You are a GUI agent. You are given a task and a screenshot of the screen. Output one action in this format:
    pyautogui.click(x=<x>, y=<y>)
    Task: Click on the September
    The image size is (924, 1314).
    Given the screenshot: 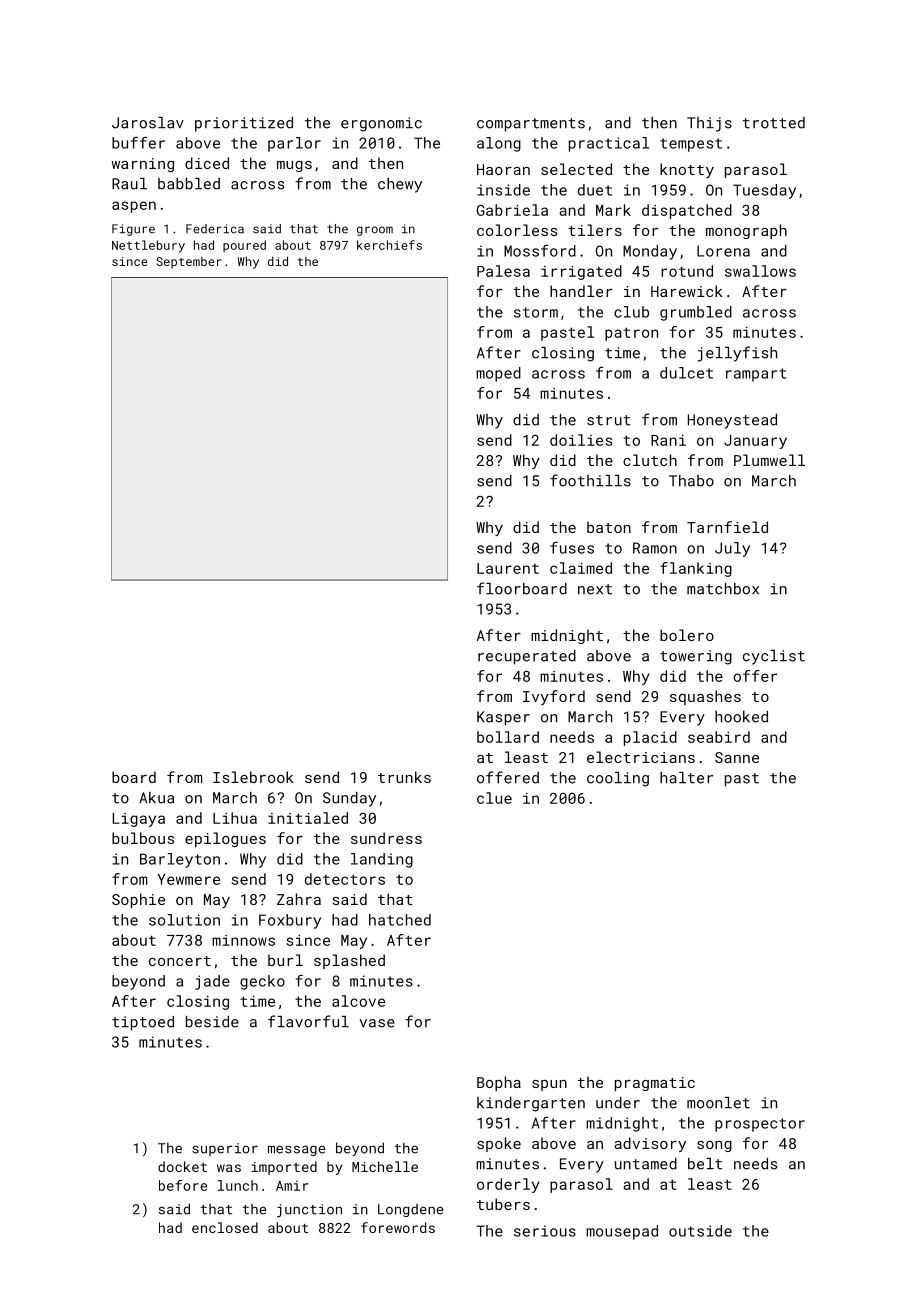 What is the action you would take?
    pyautogui.click(x=189, y=263)
